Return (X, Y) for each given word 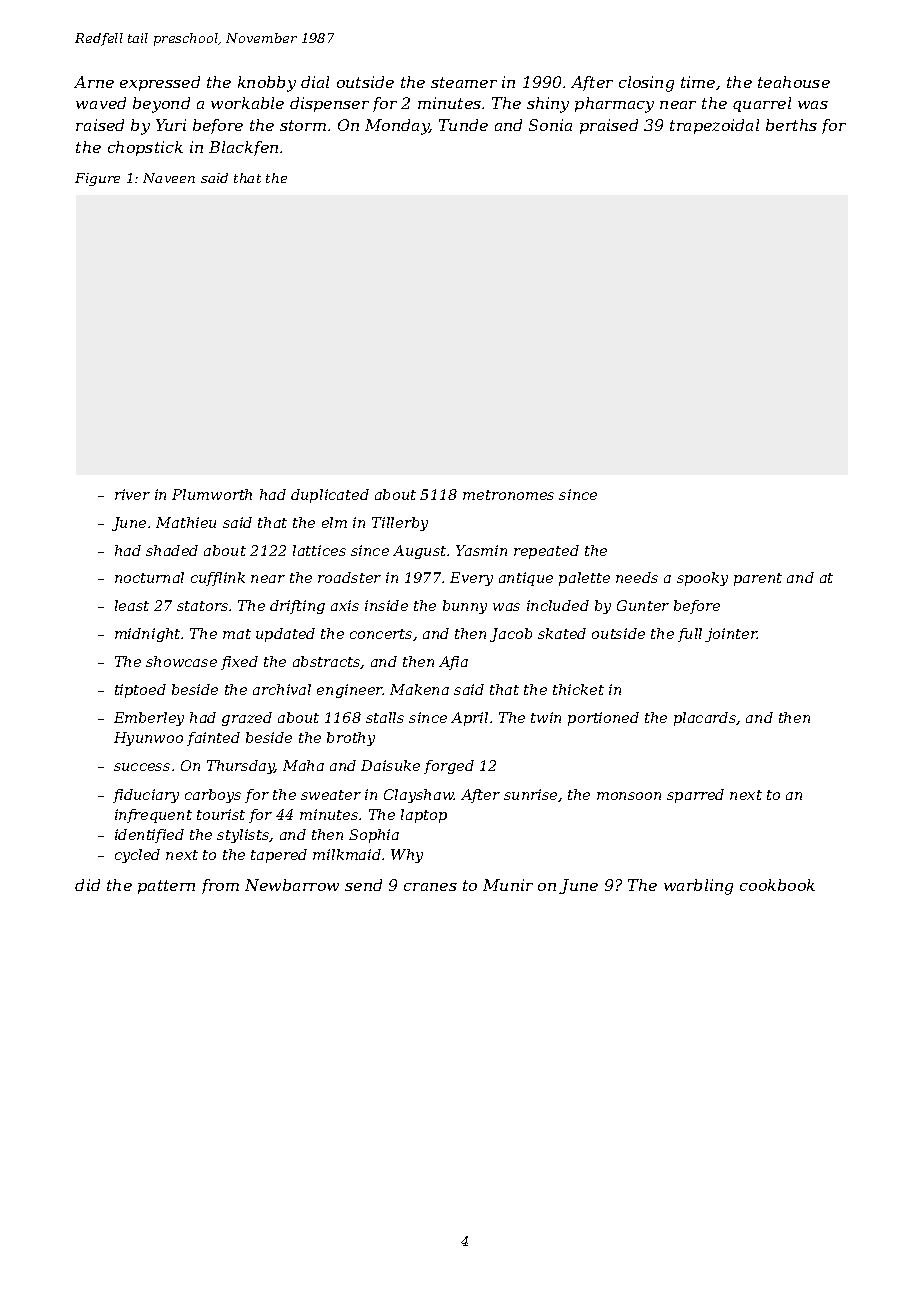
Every (471, 579)
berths (791, 125)
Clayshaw (419, 796)
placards (705, 719)
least (132, 605)
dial (315, 82)
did (87, 885)
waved (101, 103)
